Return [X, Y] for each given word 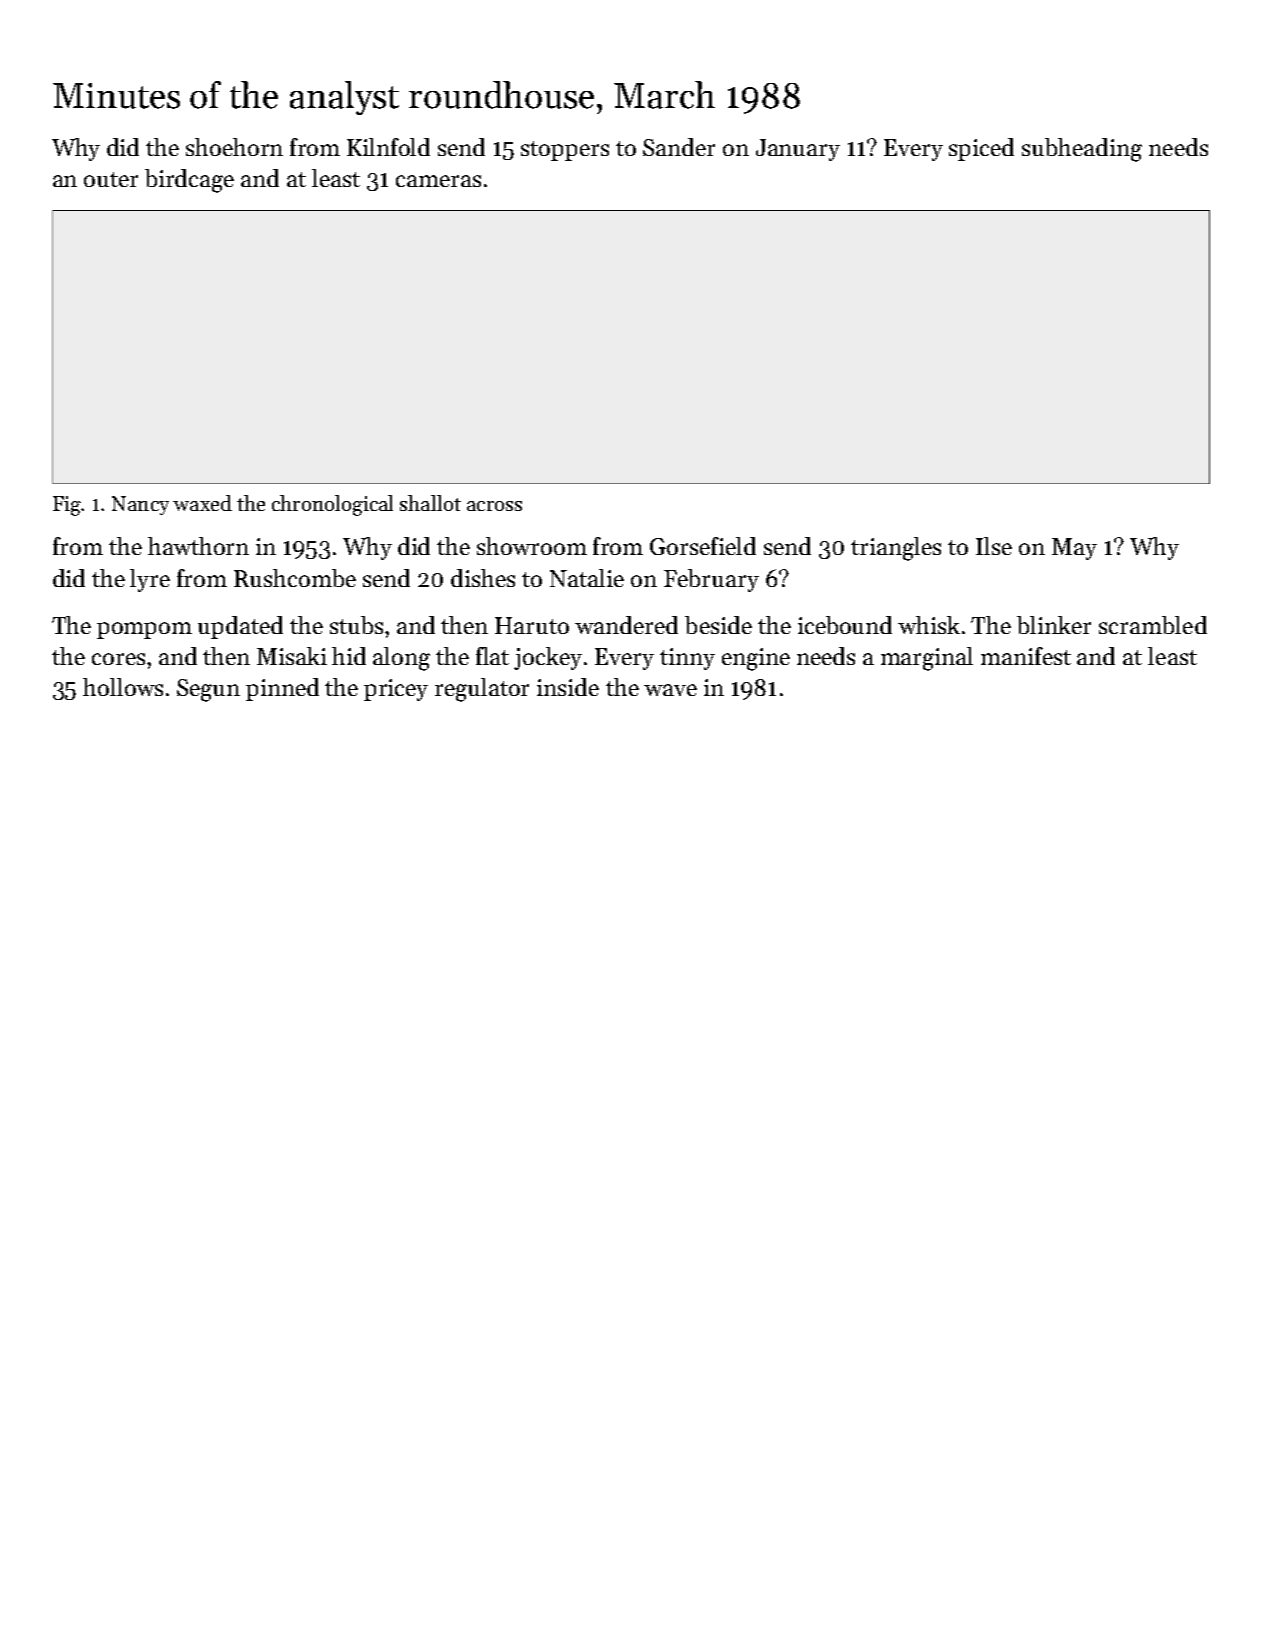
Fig [67, 506]
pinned [282, 689]
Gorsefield [703, 546]
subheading [1082, 150]
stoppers [565, 151]
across [494, 506]
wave [670, 690]
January [798, 150]
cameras [438, 181]
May [1074, 549]
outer [111, 179]
